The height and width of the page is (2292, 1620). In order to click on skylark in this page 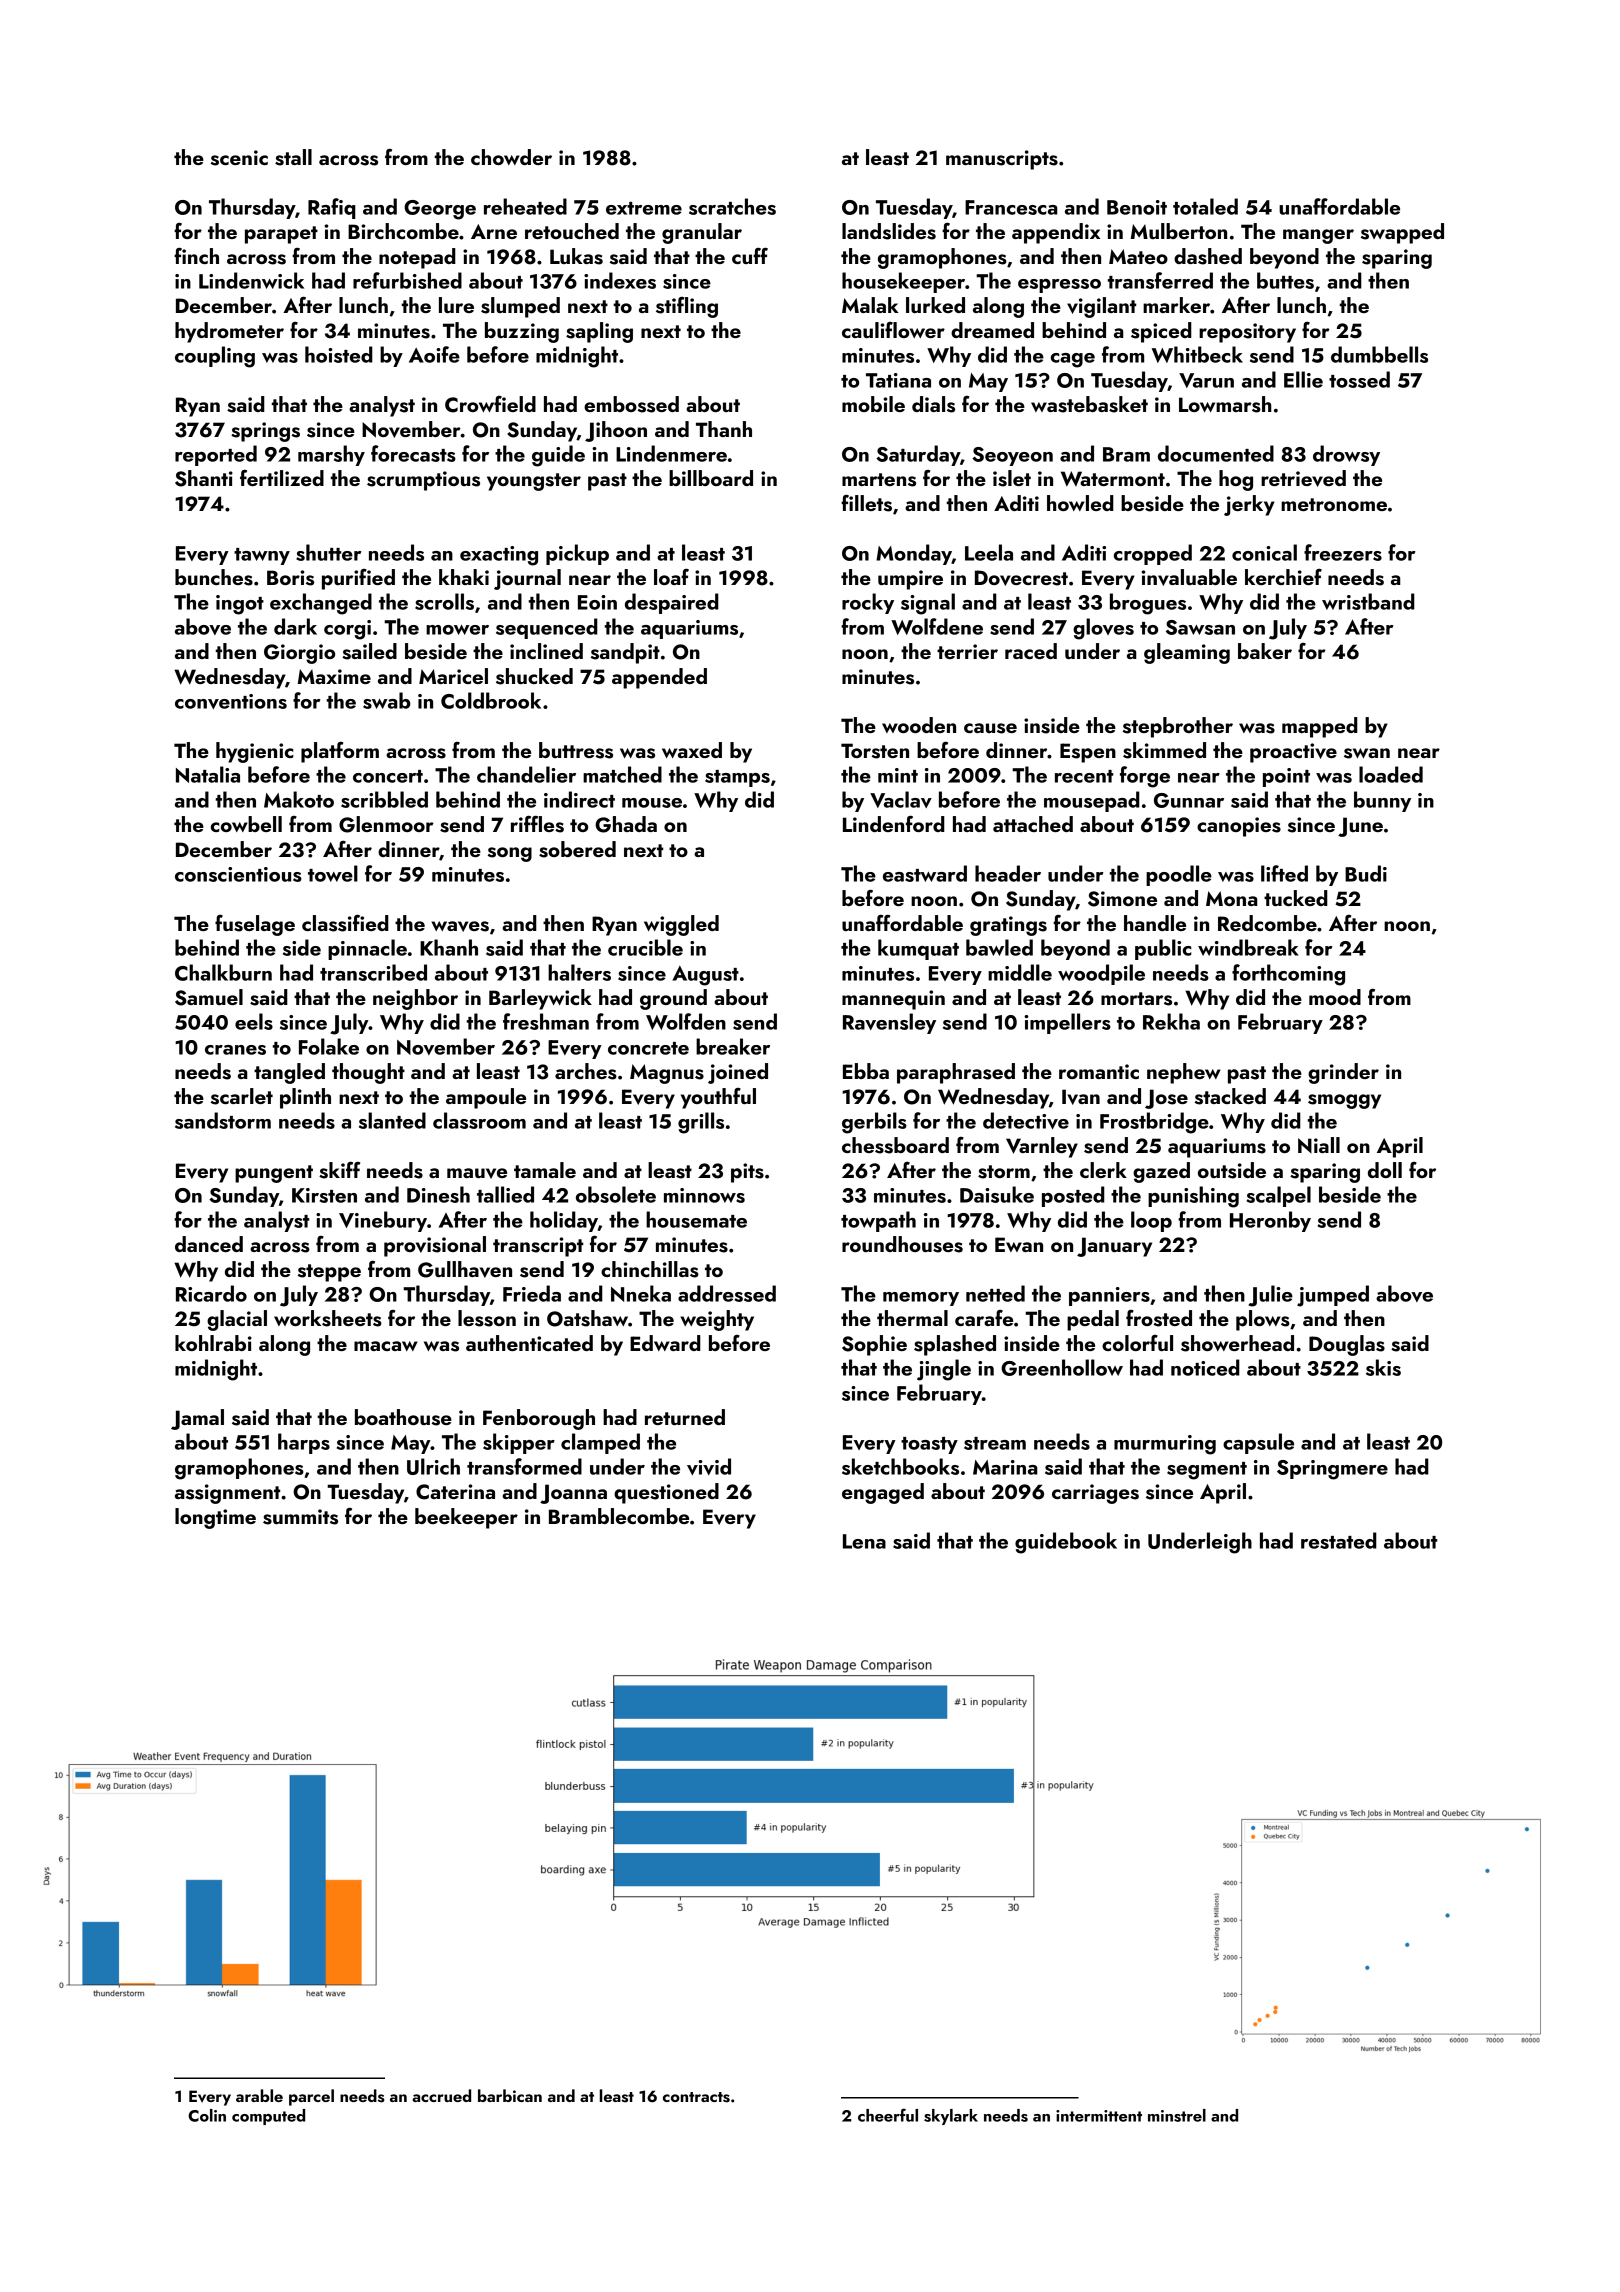, I will do `click(951, 2117)`.
